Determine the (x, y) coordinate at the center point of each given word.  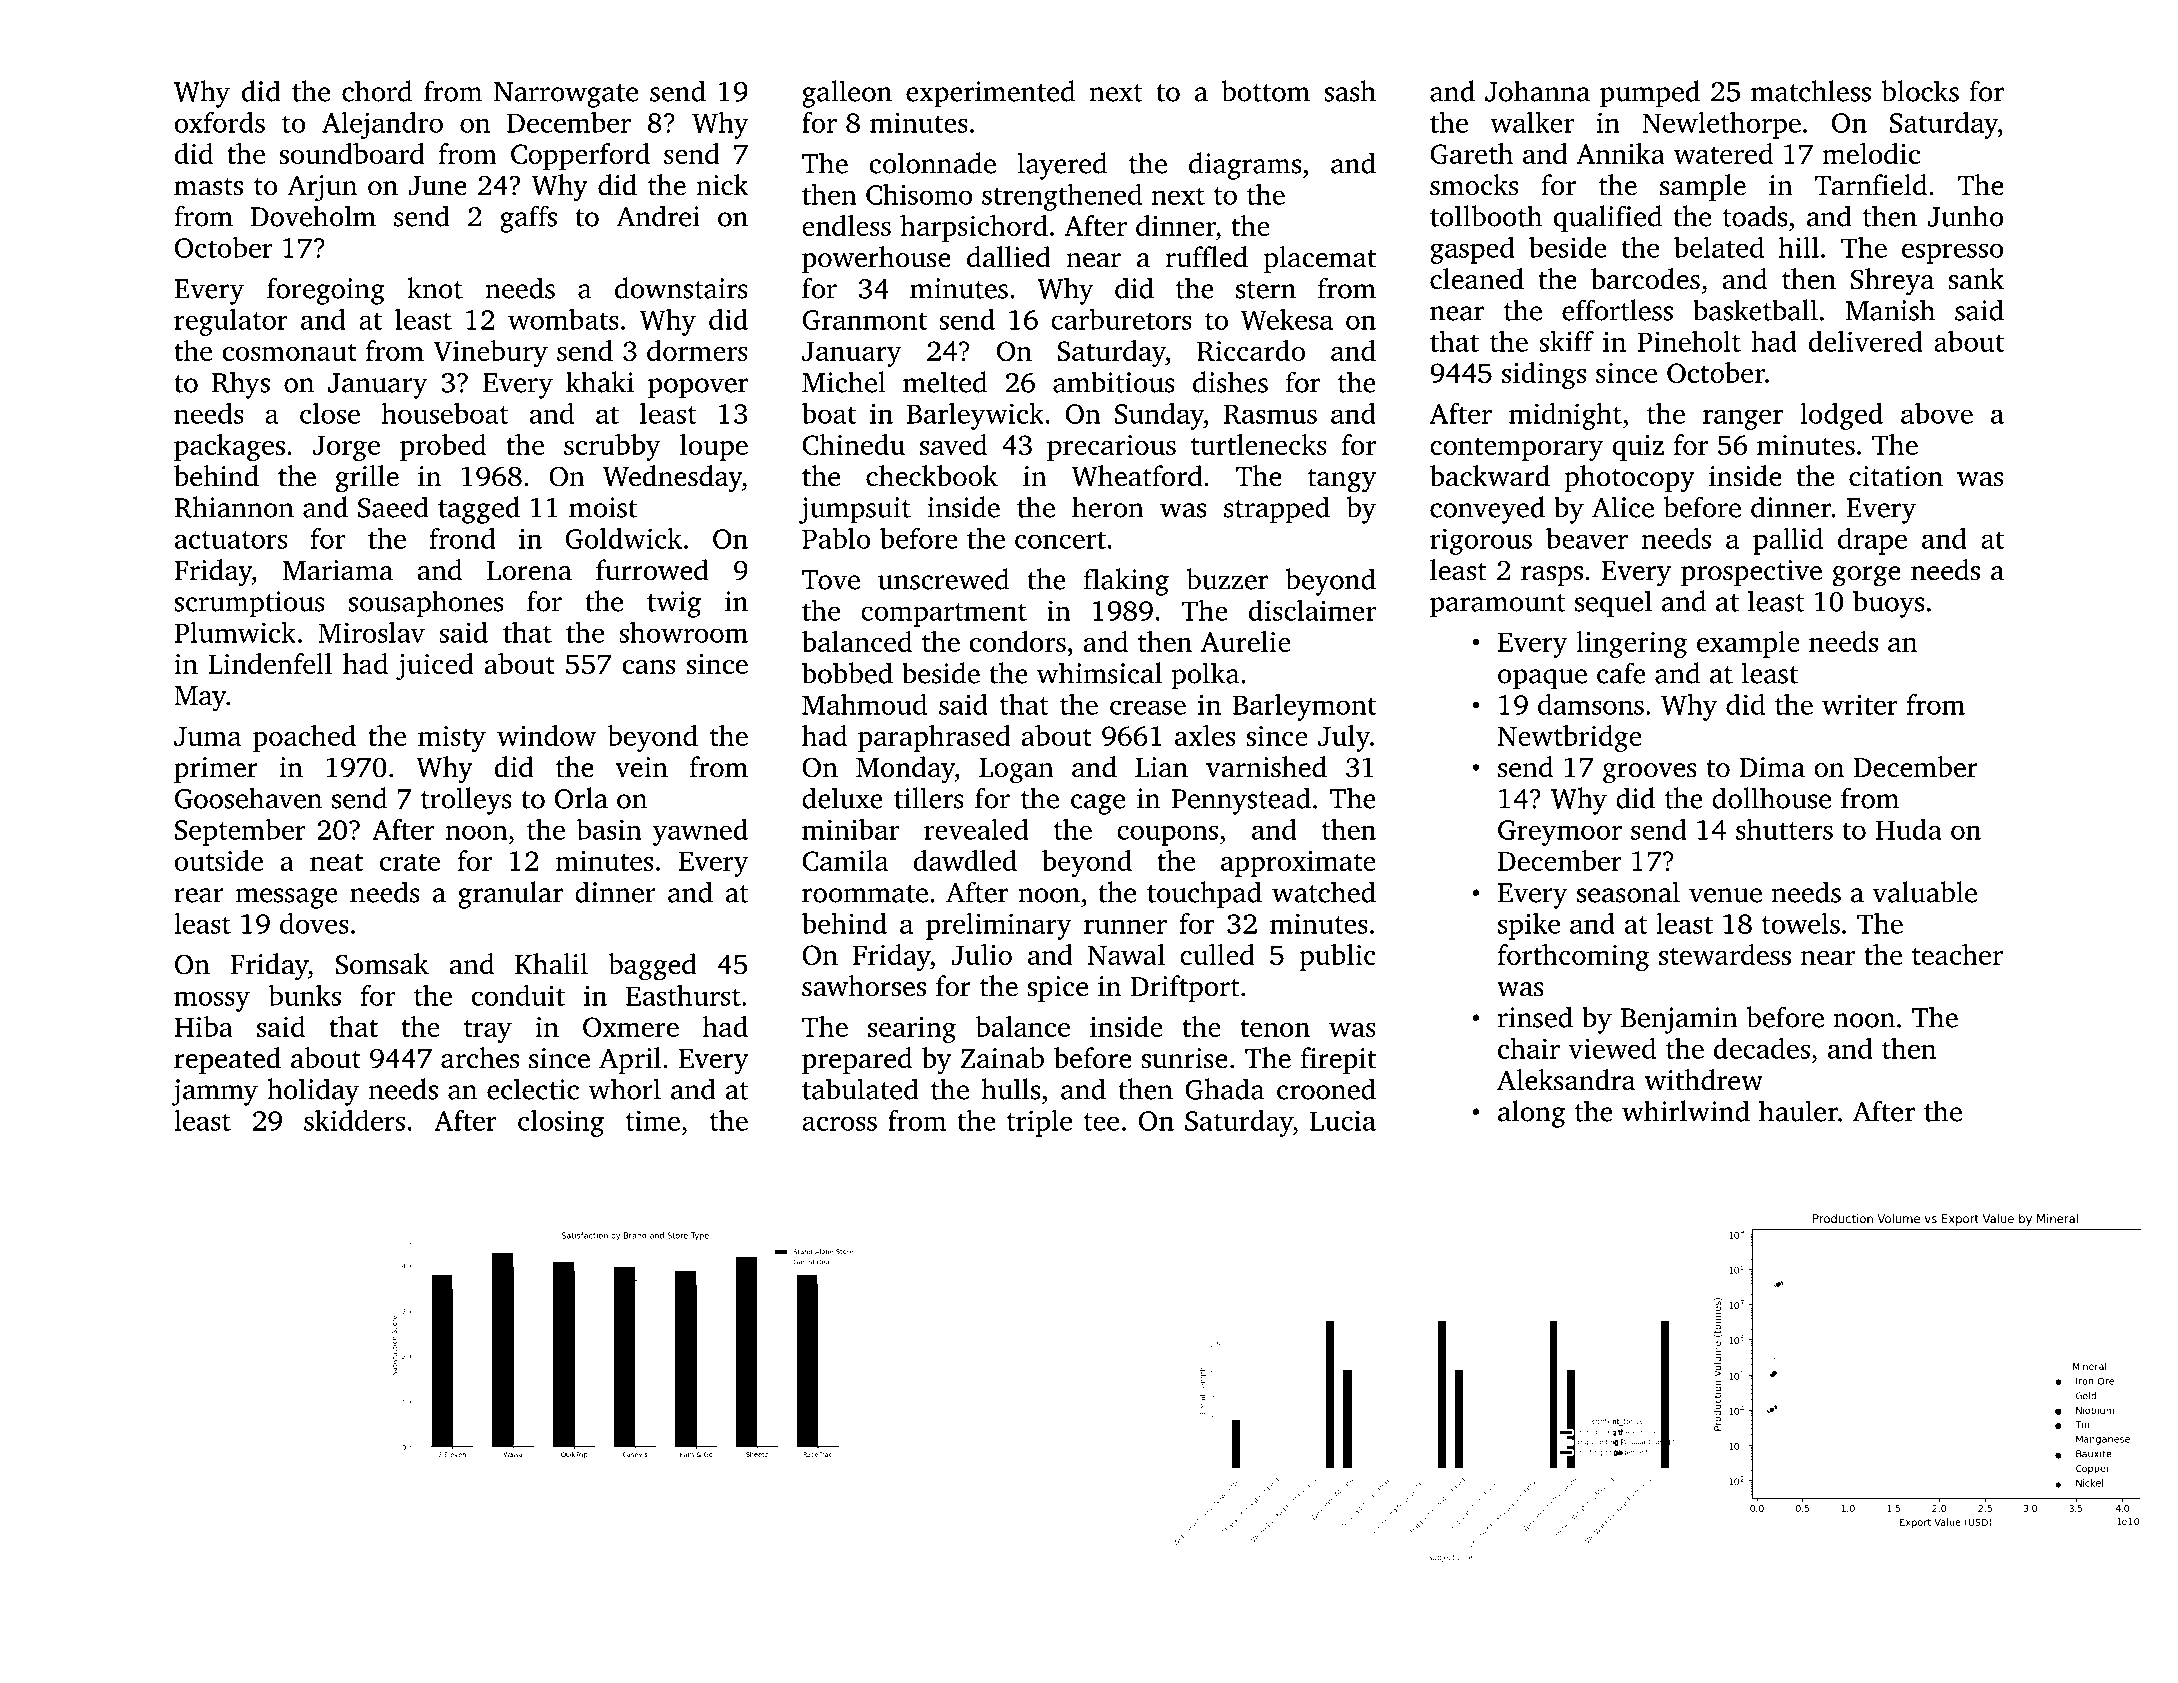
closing (561, 1123)
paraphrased (934, 738)
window (546, 735)
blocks (1920, 91)
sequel (1613, 604)
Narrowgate (566, 95)
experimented (990, 94)
